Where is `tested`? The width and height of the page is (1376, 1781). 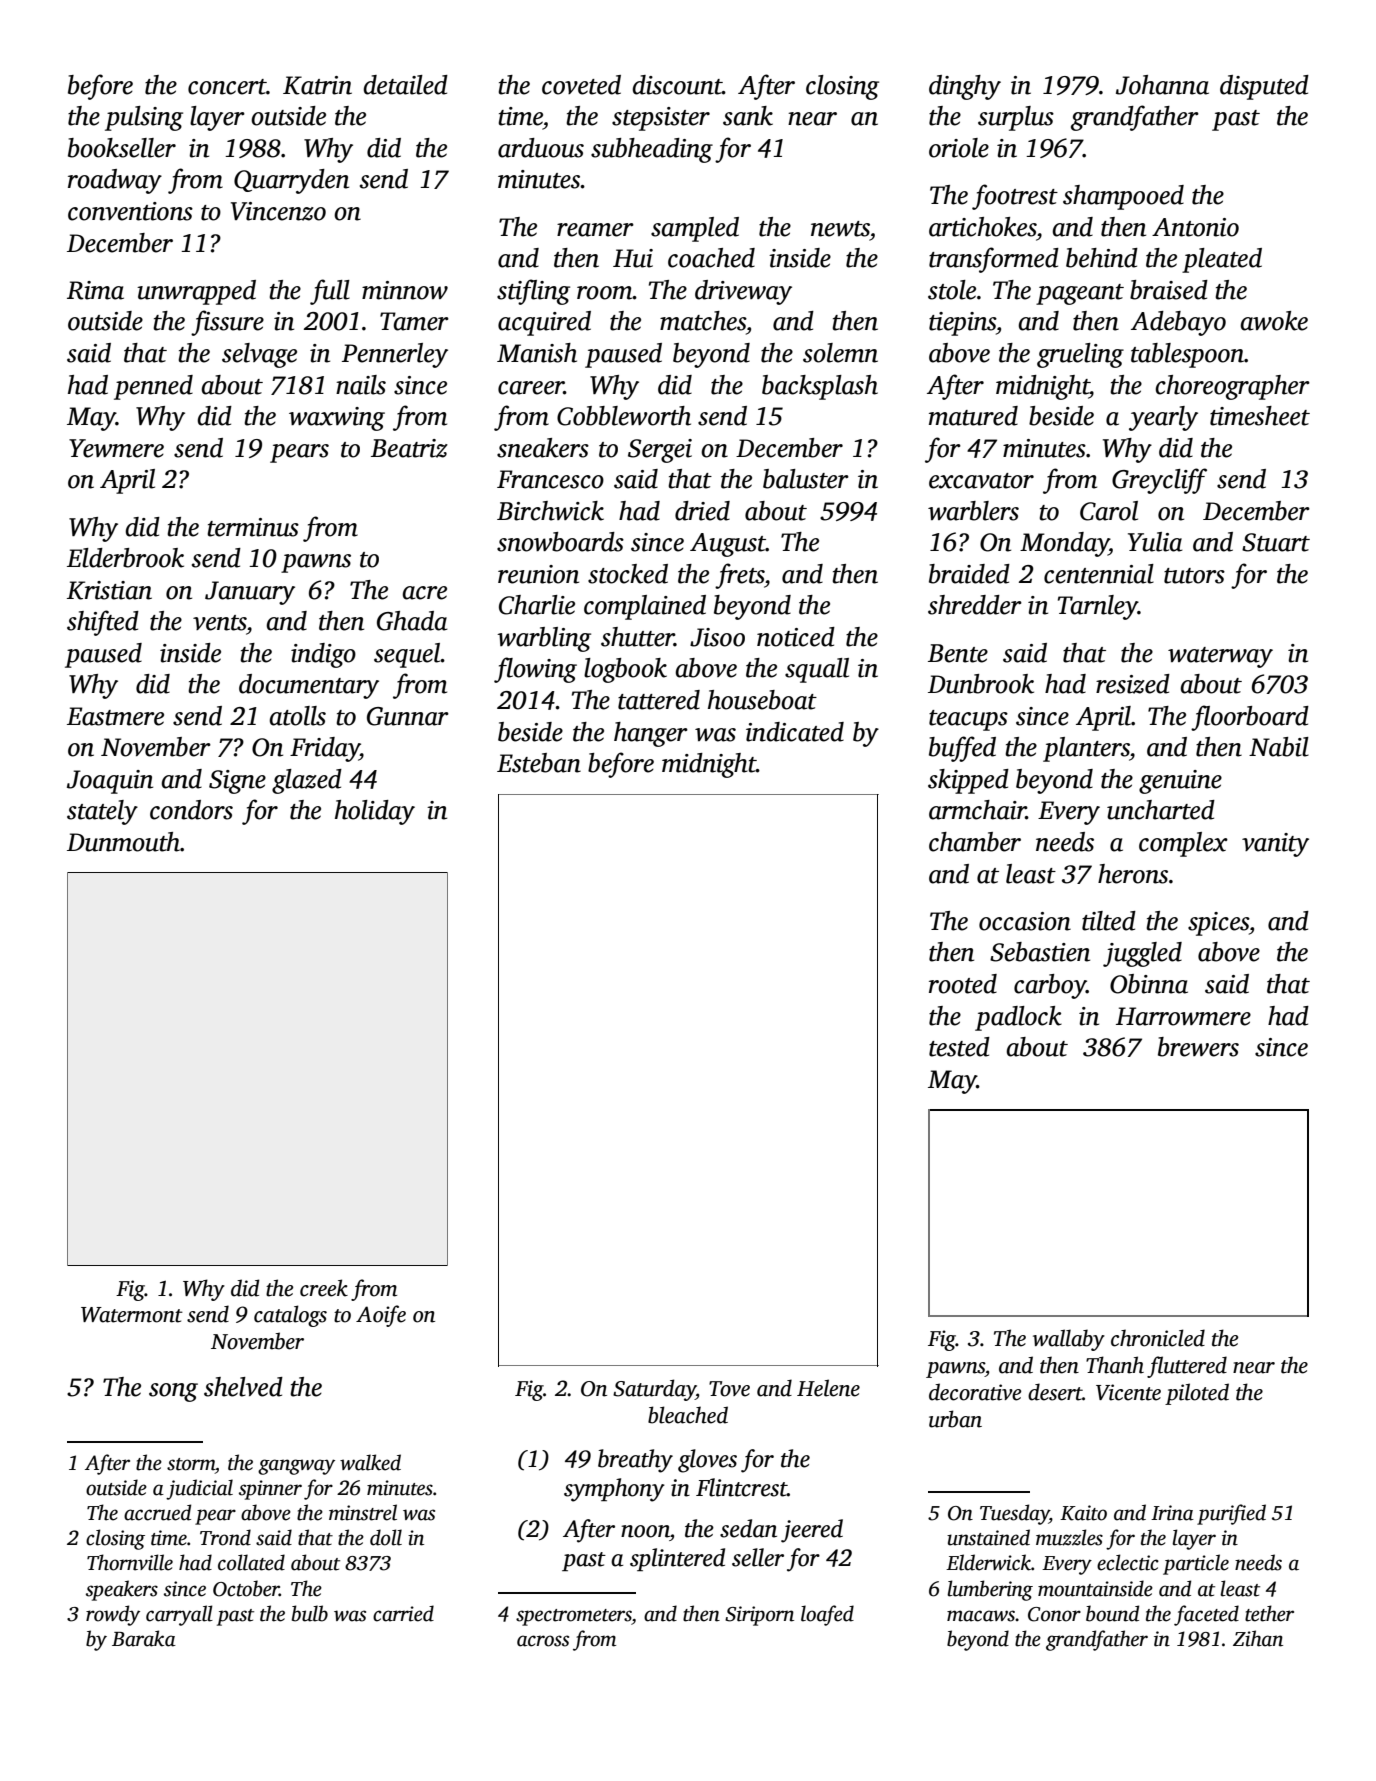 tested is located at coordinates (959, 1047).
